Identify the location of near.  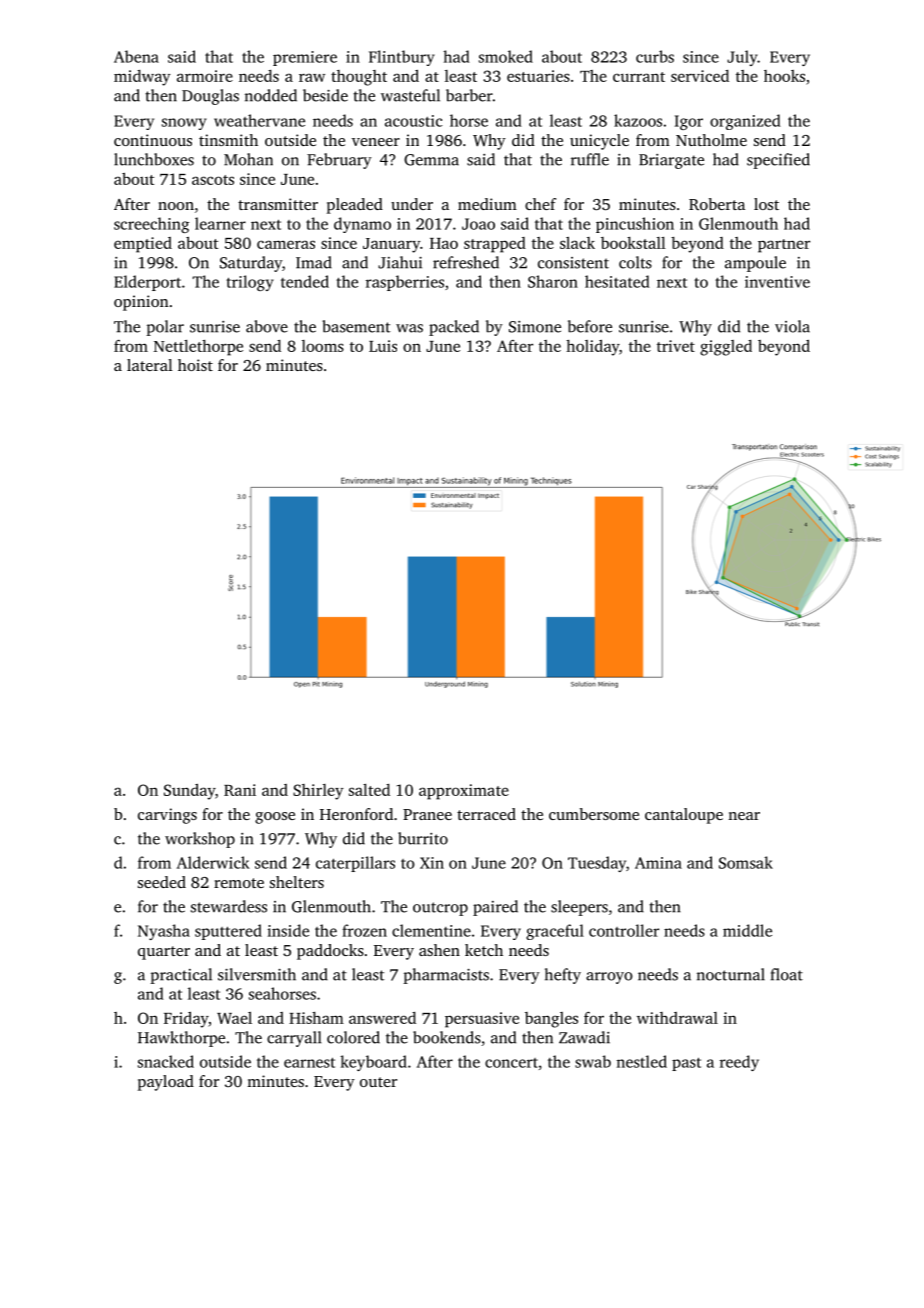
(744, 816).
